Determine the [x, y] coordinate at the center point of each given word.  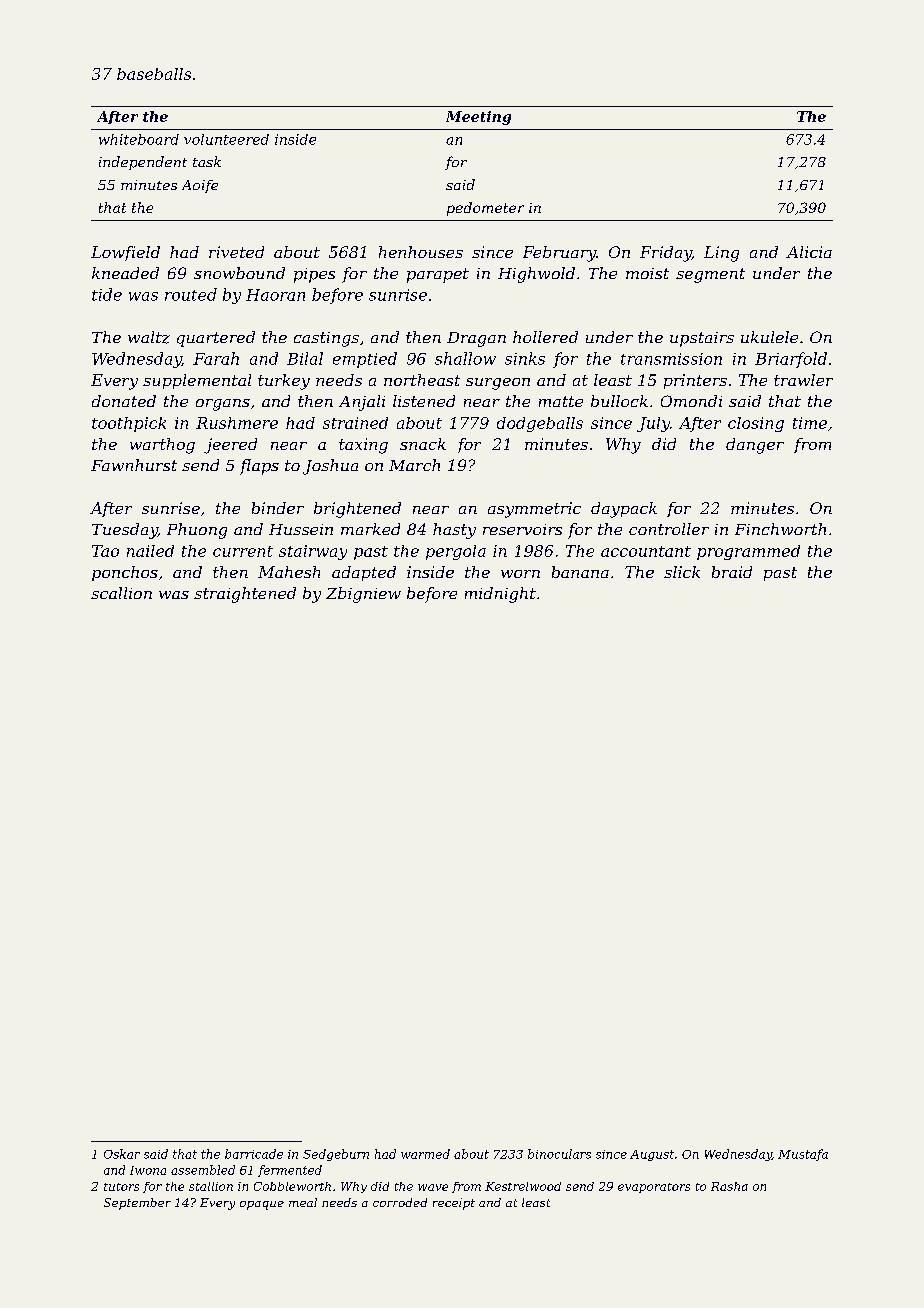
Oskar [122, 1154]
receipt [454, 1204]
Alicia [809, 252]
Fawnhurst [134, 465]
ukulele [769, 337]
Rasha [729, 1186]
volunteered [226, 139]
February [559, 254]
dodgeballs [540, 424]
